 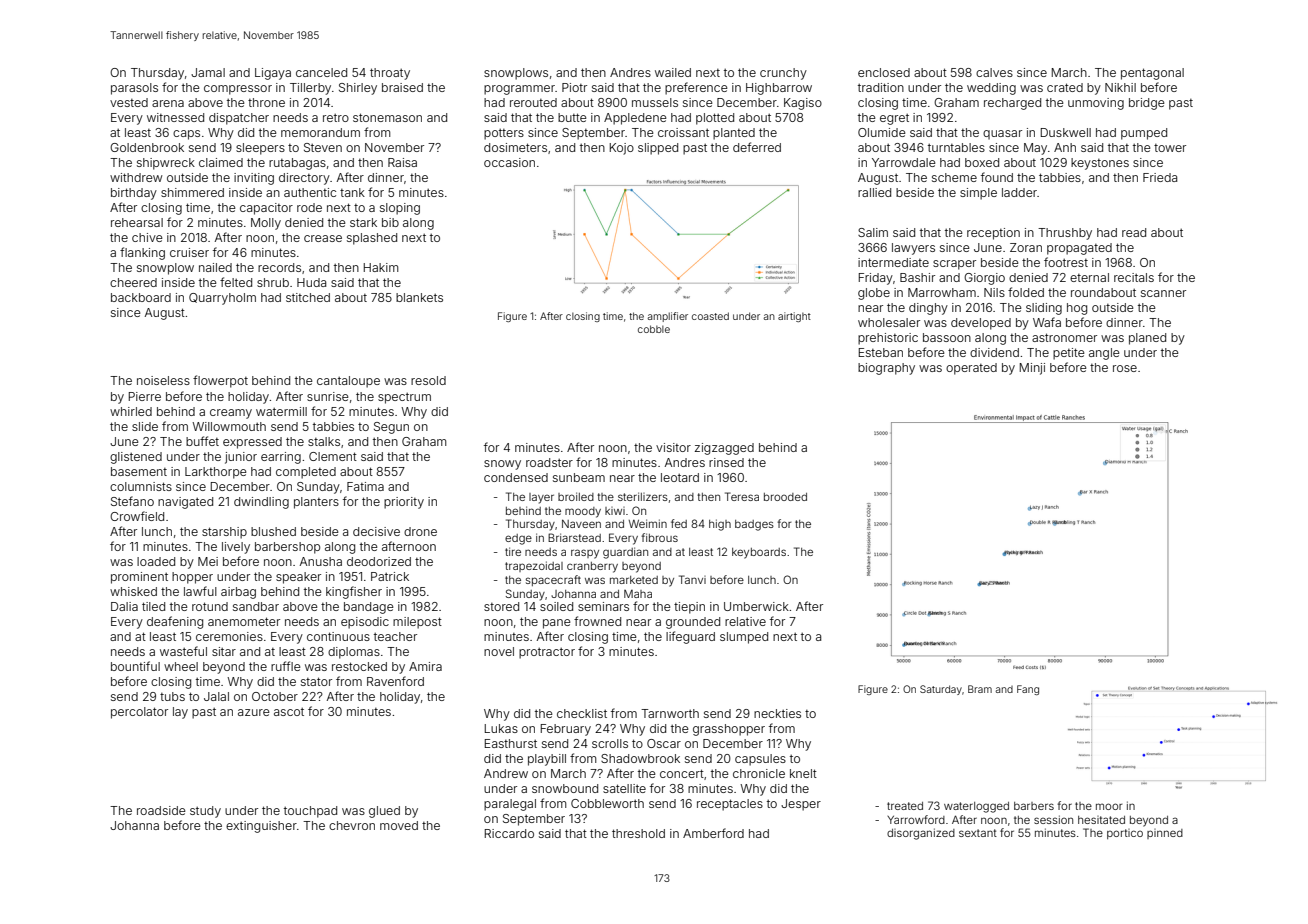 What do you see at coordinates (724, 449) in the screenshot?
I see `zigzagged` at bounding box center [724, 449].
